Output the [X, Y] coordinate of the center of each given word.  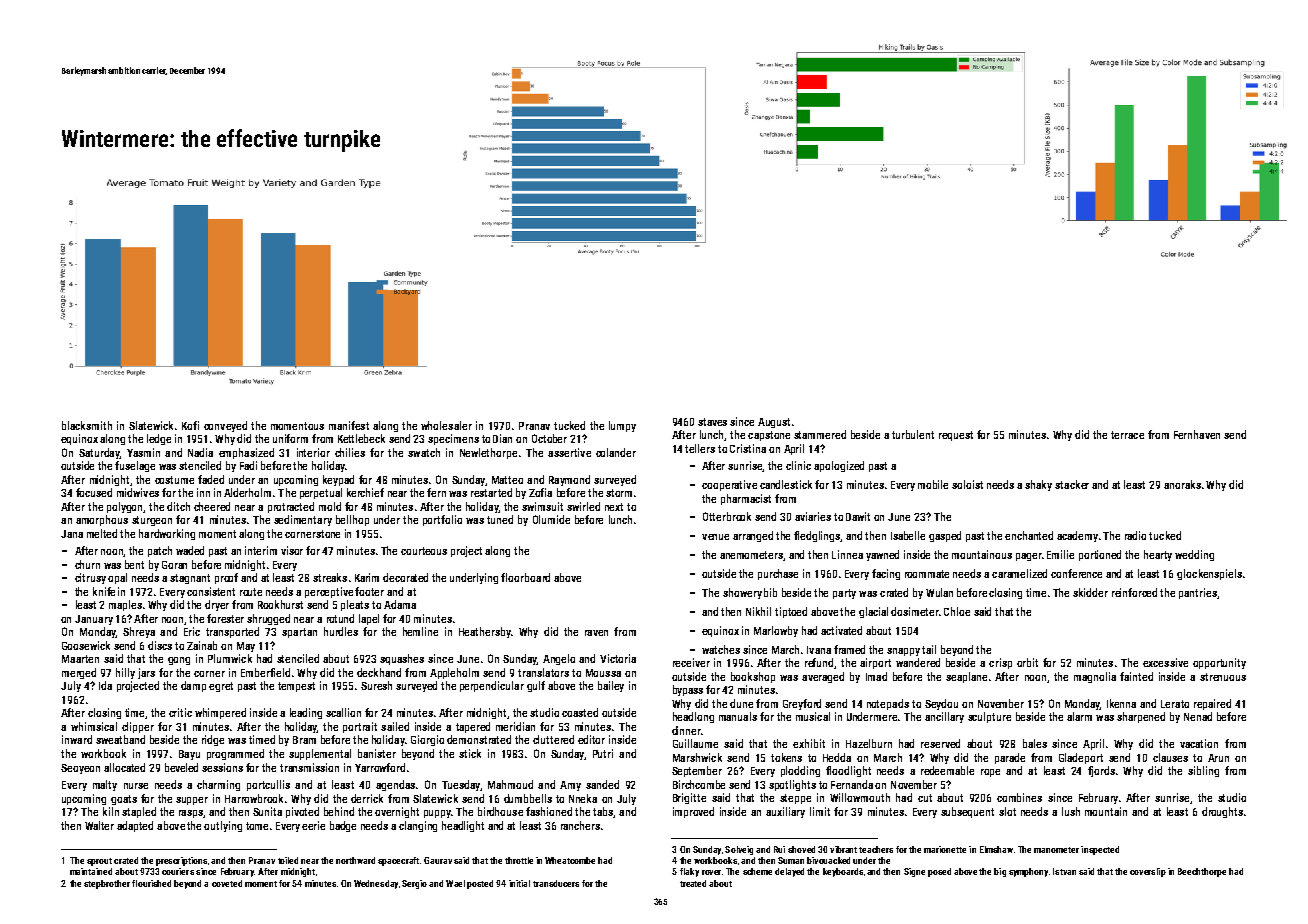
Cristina [748, 448]
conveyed [225, 426]
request [956, 436]
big [1000, 872]
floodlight [848, 771]
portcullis [268, 785]
